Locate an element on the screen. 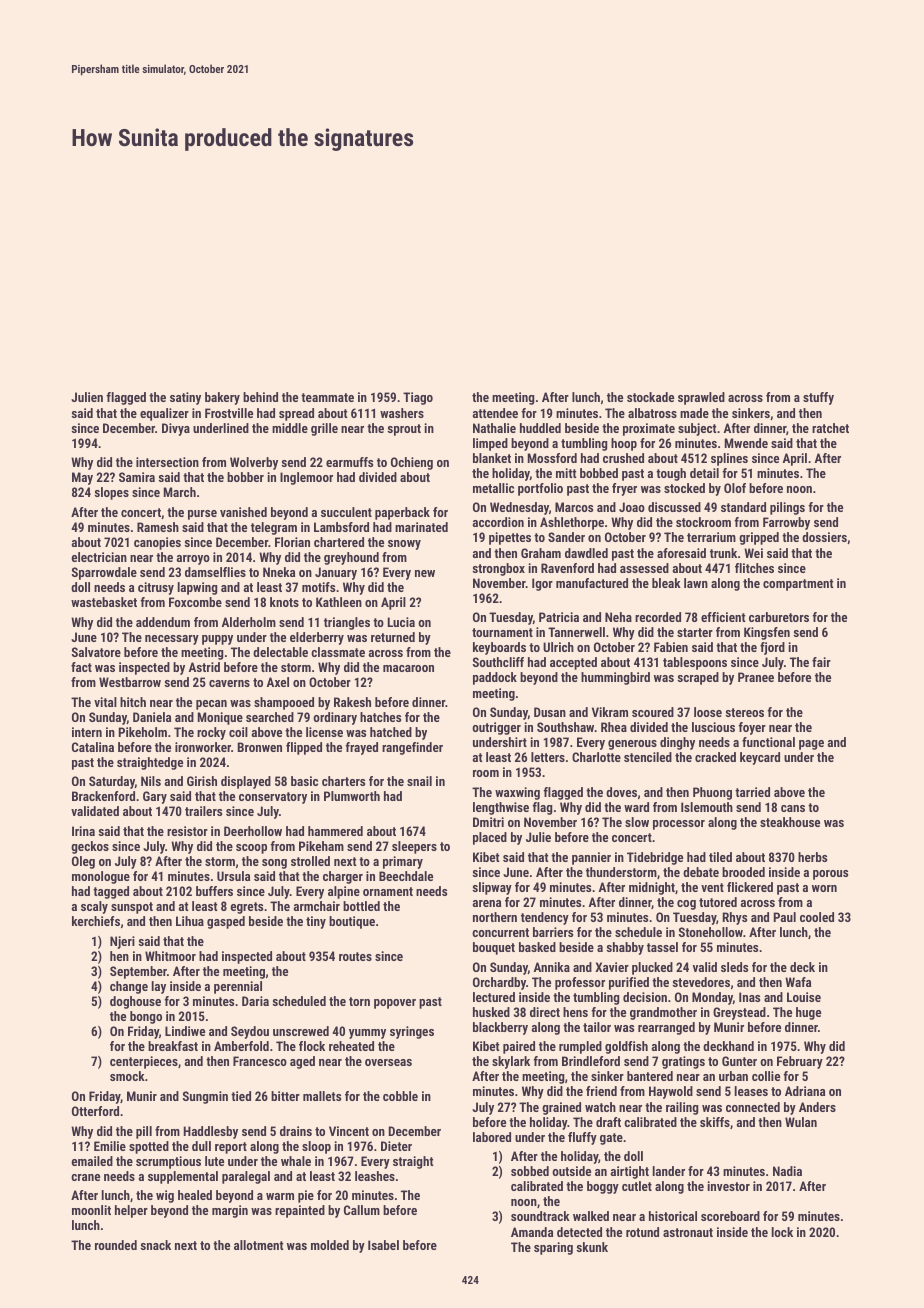 This screenshot has width=924, height=1308. Charlotte is located at coordinates (596, 757).
